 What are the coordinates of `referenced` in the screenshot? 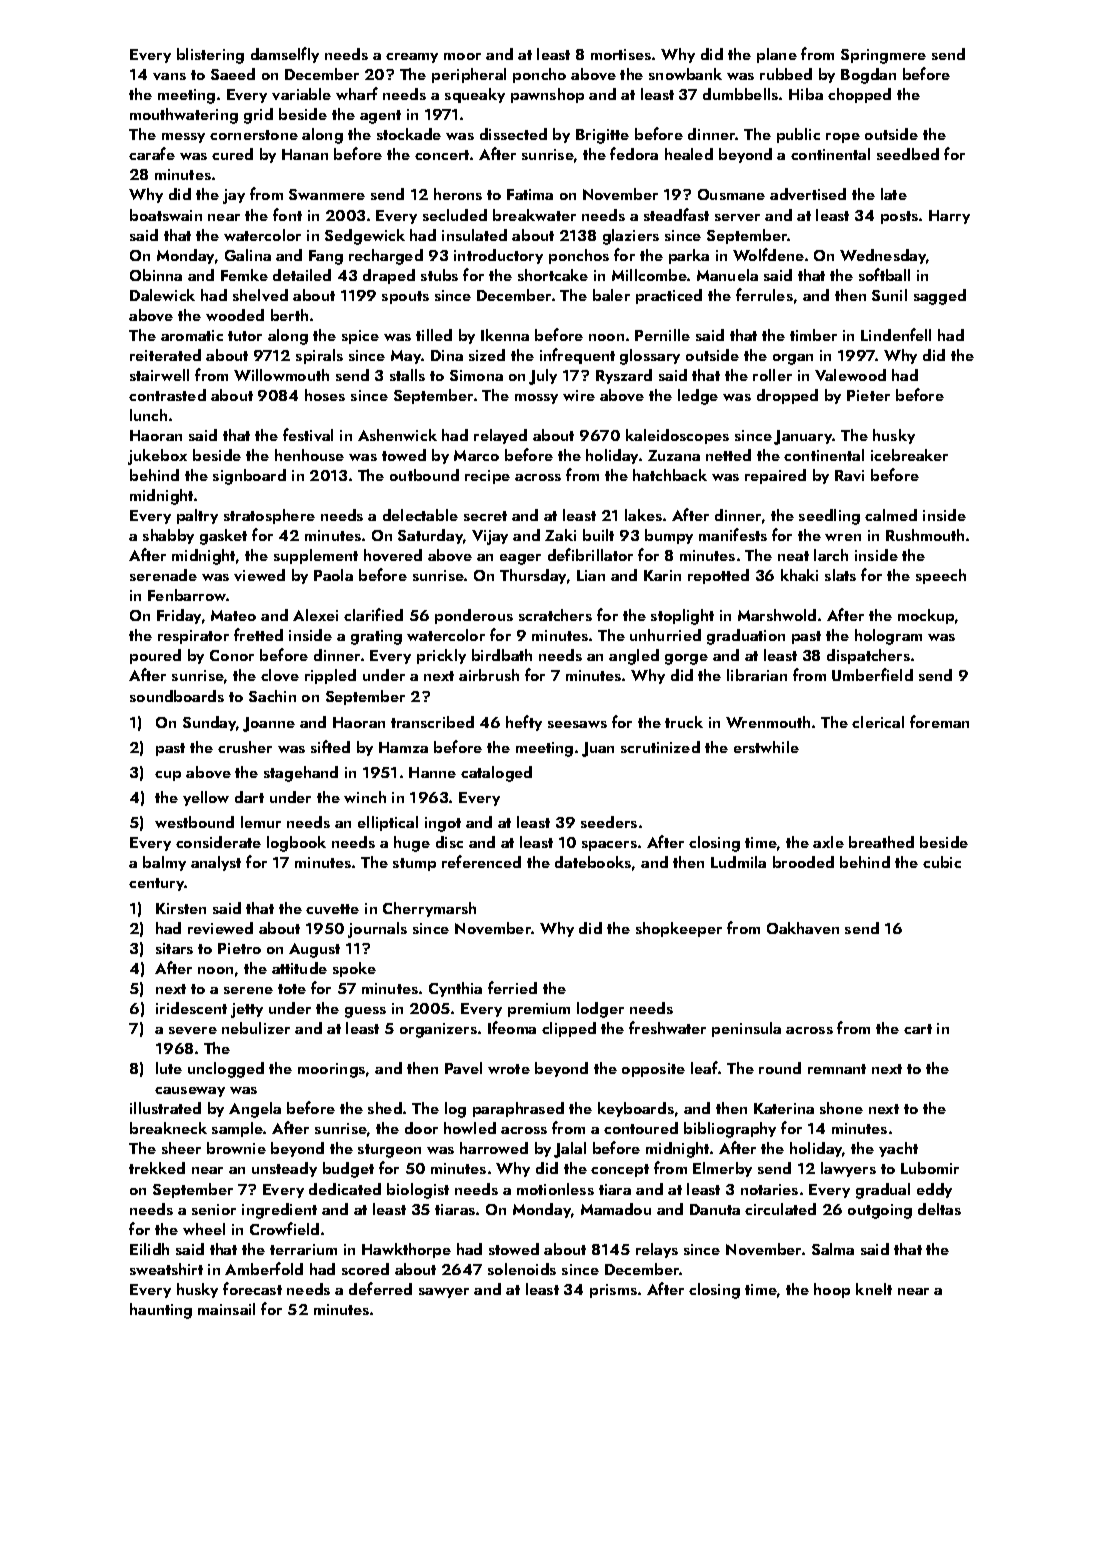 It's located at (481, 861).
